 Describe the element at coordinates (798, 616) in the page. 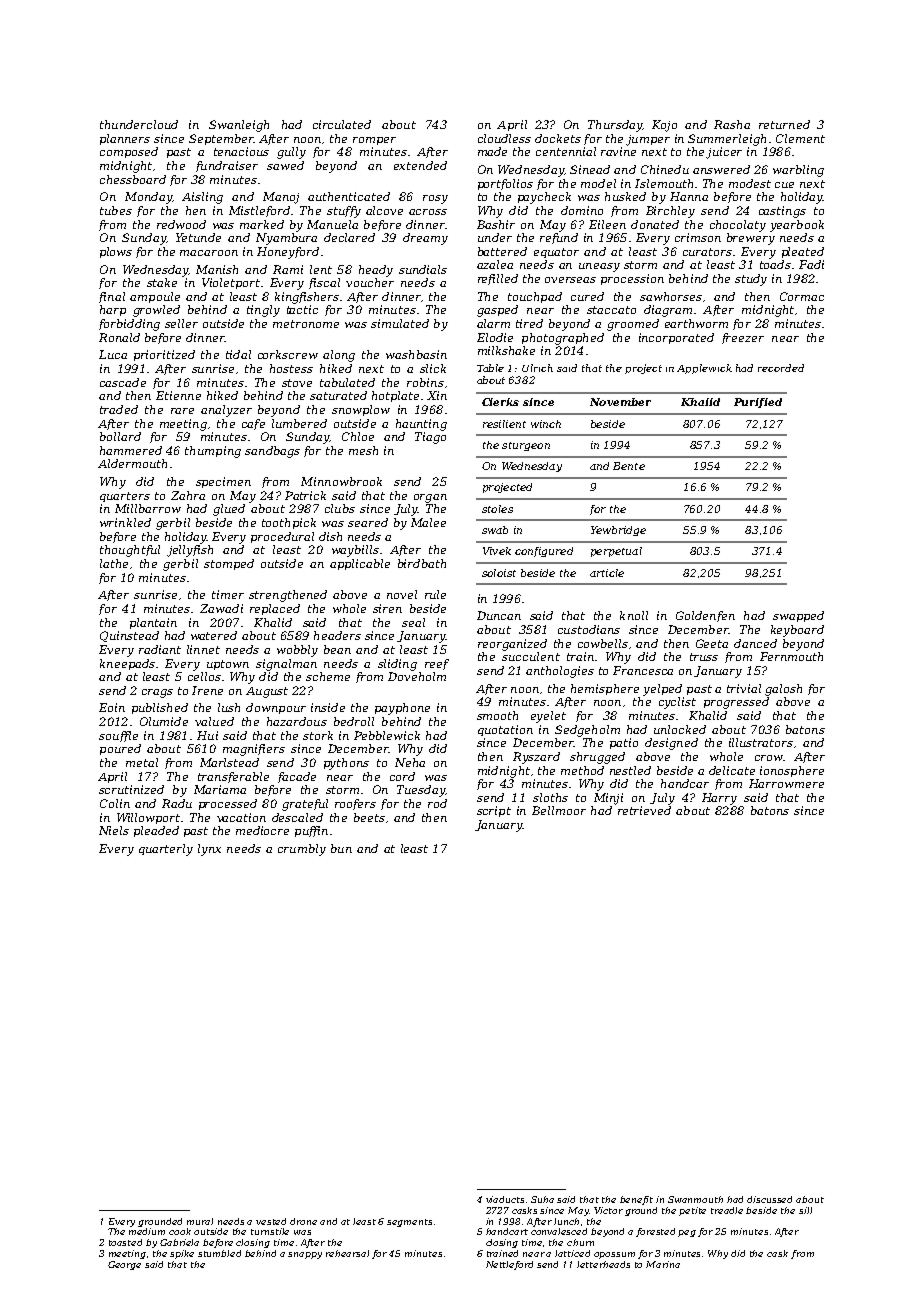

I see `swapped` at that location.
